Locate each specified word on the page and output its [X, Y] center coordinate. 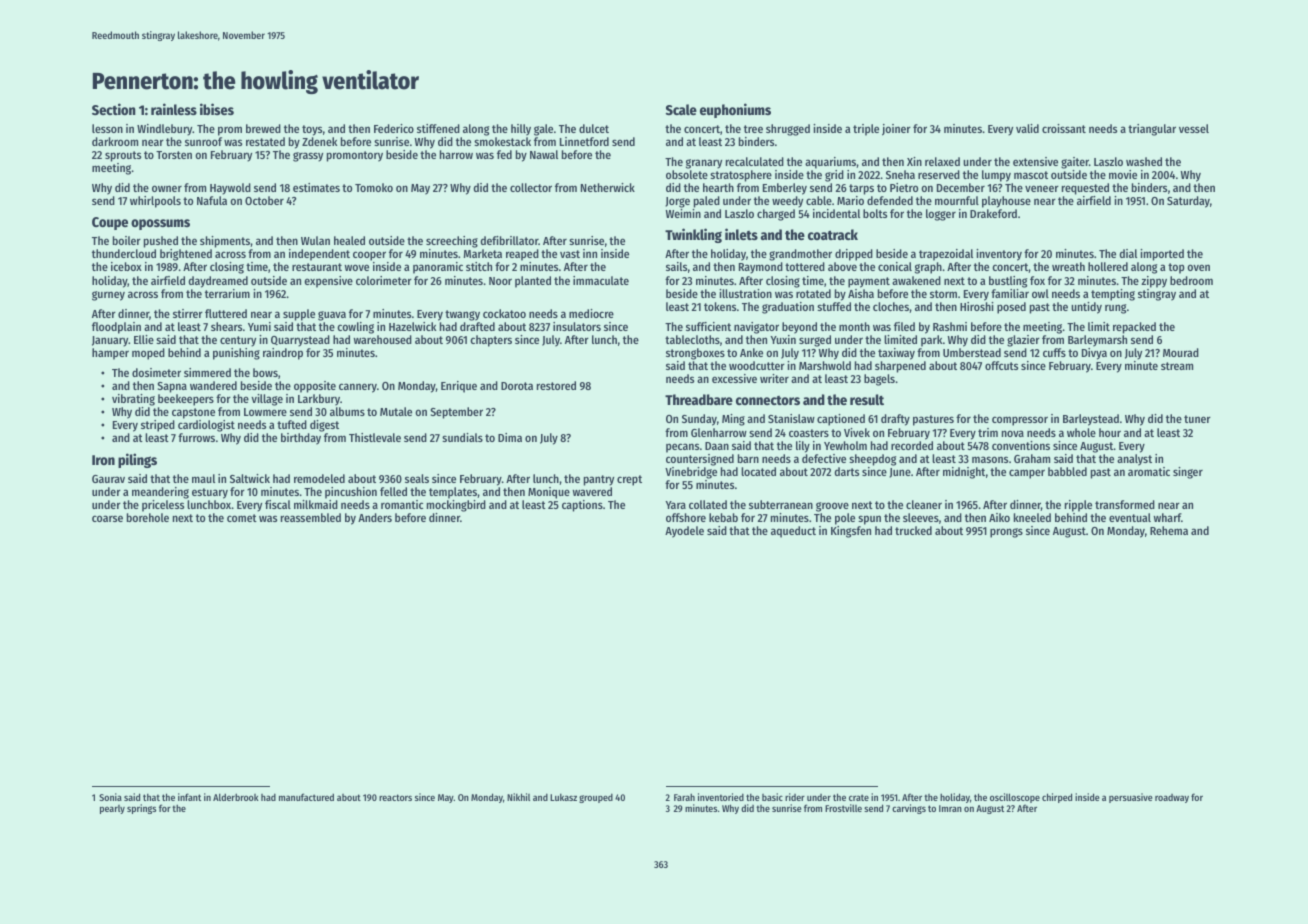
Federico [394, 128]
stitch [479, 266]
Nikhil [518, 797]
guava [332, 316]
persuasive [1131, 798]
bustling [1008, 282]
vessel [1194, 128]
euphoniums [735, 110]
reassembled [311, 517]
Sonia [110, 797]
